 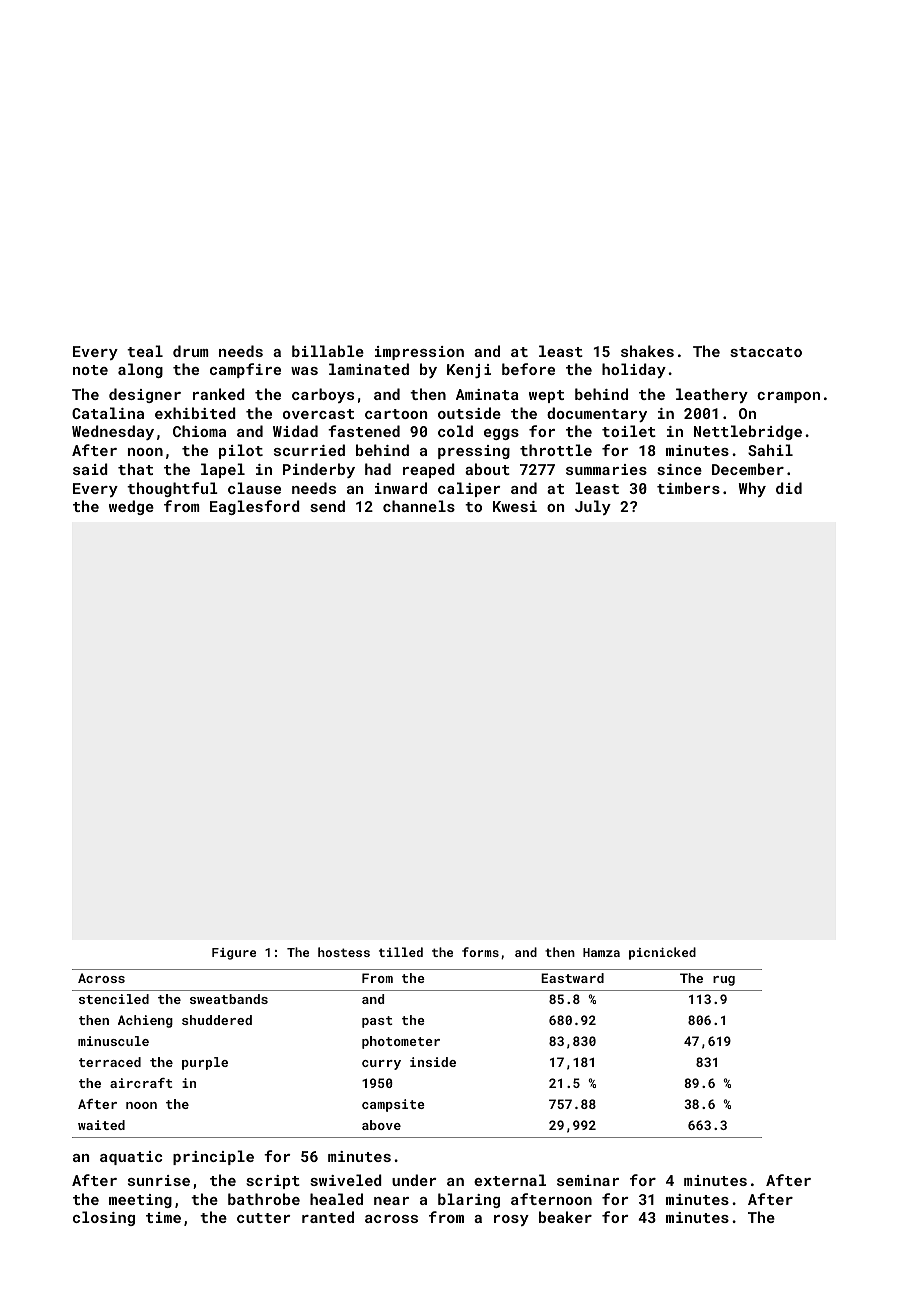 What do you see at coordinates (401, 952) in the screenshot?
I see `tilled` at bounding box center [401, 952].
